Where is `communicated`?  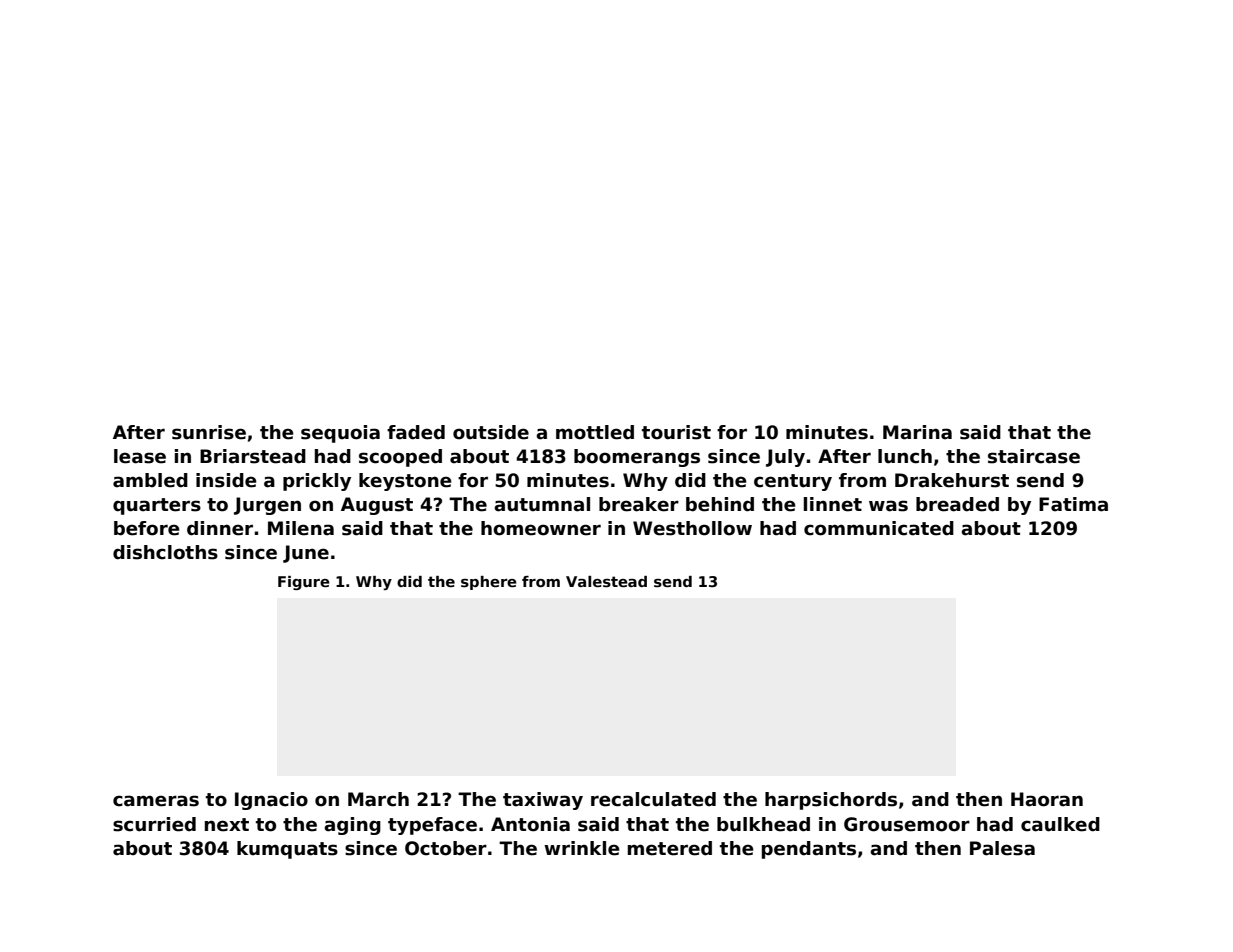 communicated is located at coordinates (879, 528).
